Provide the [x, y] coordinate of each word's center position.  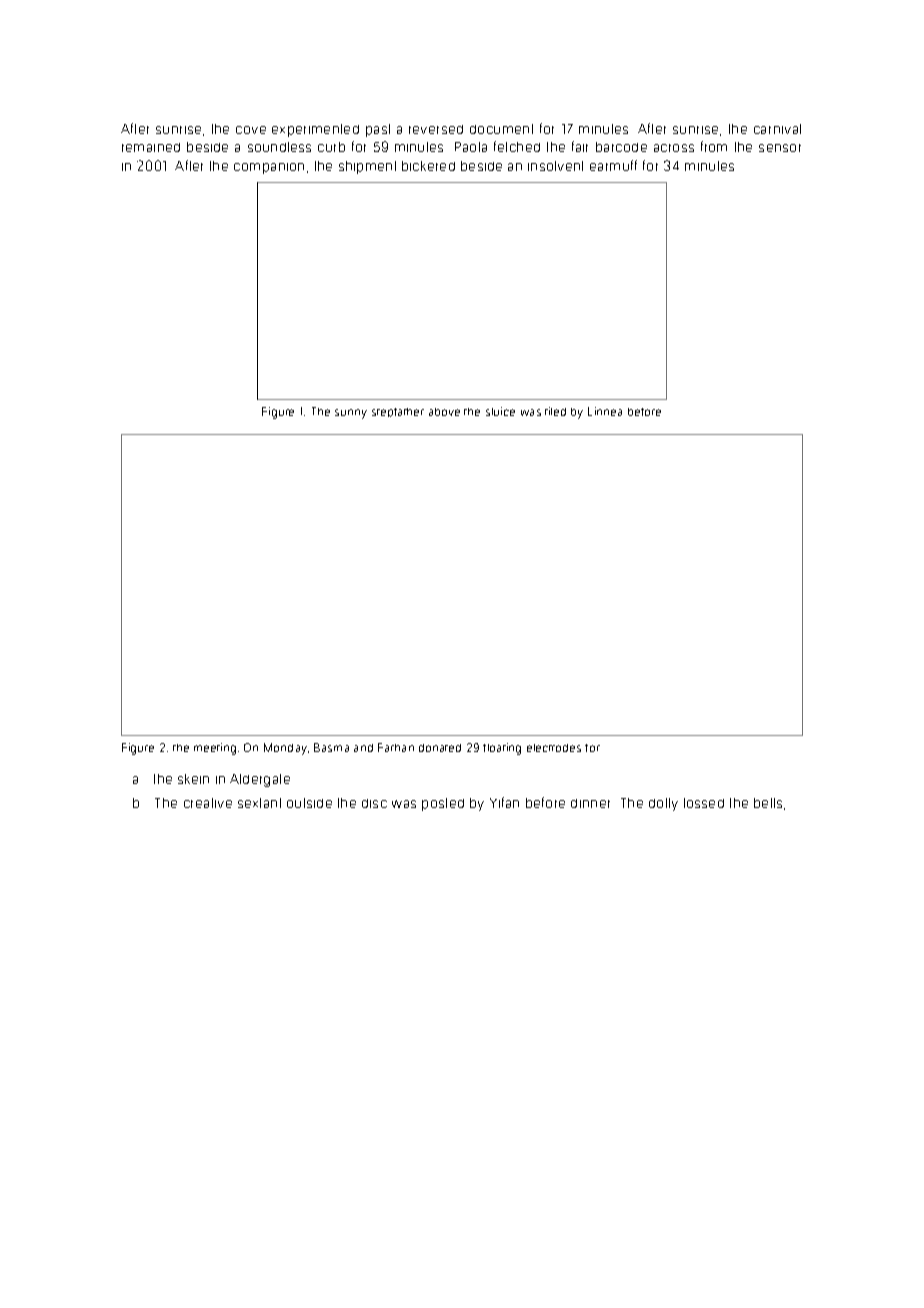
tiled [555, 411]
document [501, 129]
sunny [351, 414]
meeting [215, 749]
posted [443, 804]
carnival [777, 129]
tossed [704, 803]
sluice [500, 411]
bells [768, 803]
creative [208, 803]
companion [269, 168]
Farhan [396, 747]
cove [251, 130]
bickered [428, 166]
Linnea [605, 411]
